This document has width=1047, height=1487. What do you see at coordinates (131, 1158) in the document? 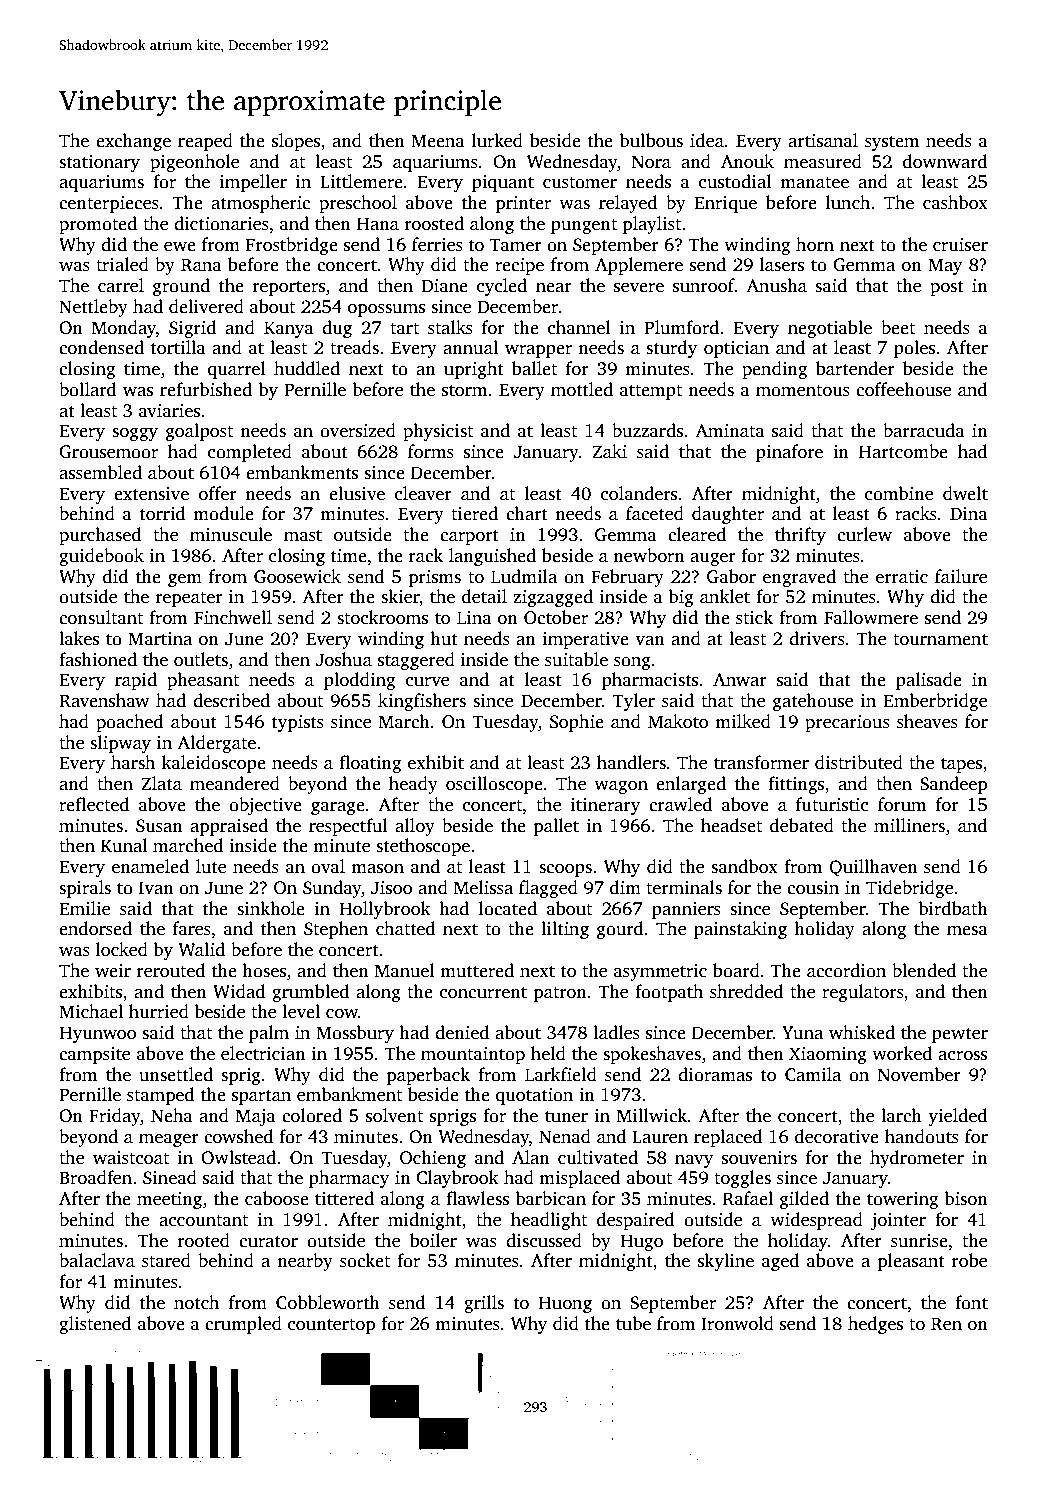
I see `waistcoat` at bounding box center [131, 1158].
